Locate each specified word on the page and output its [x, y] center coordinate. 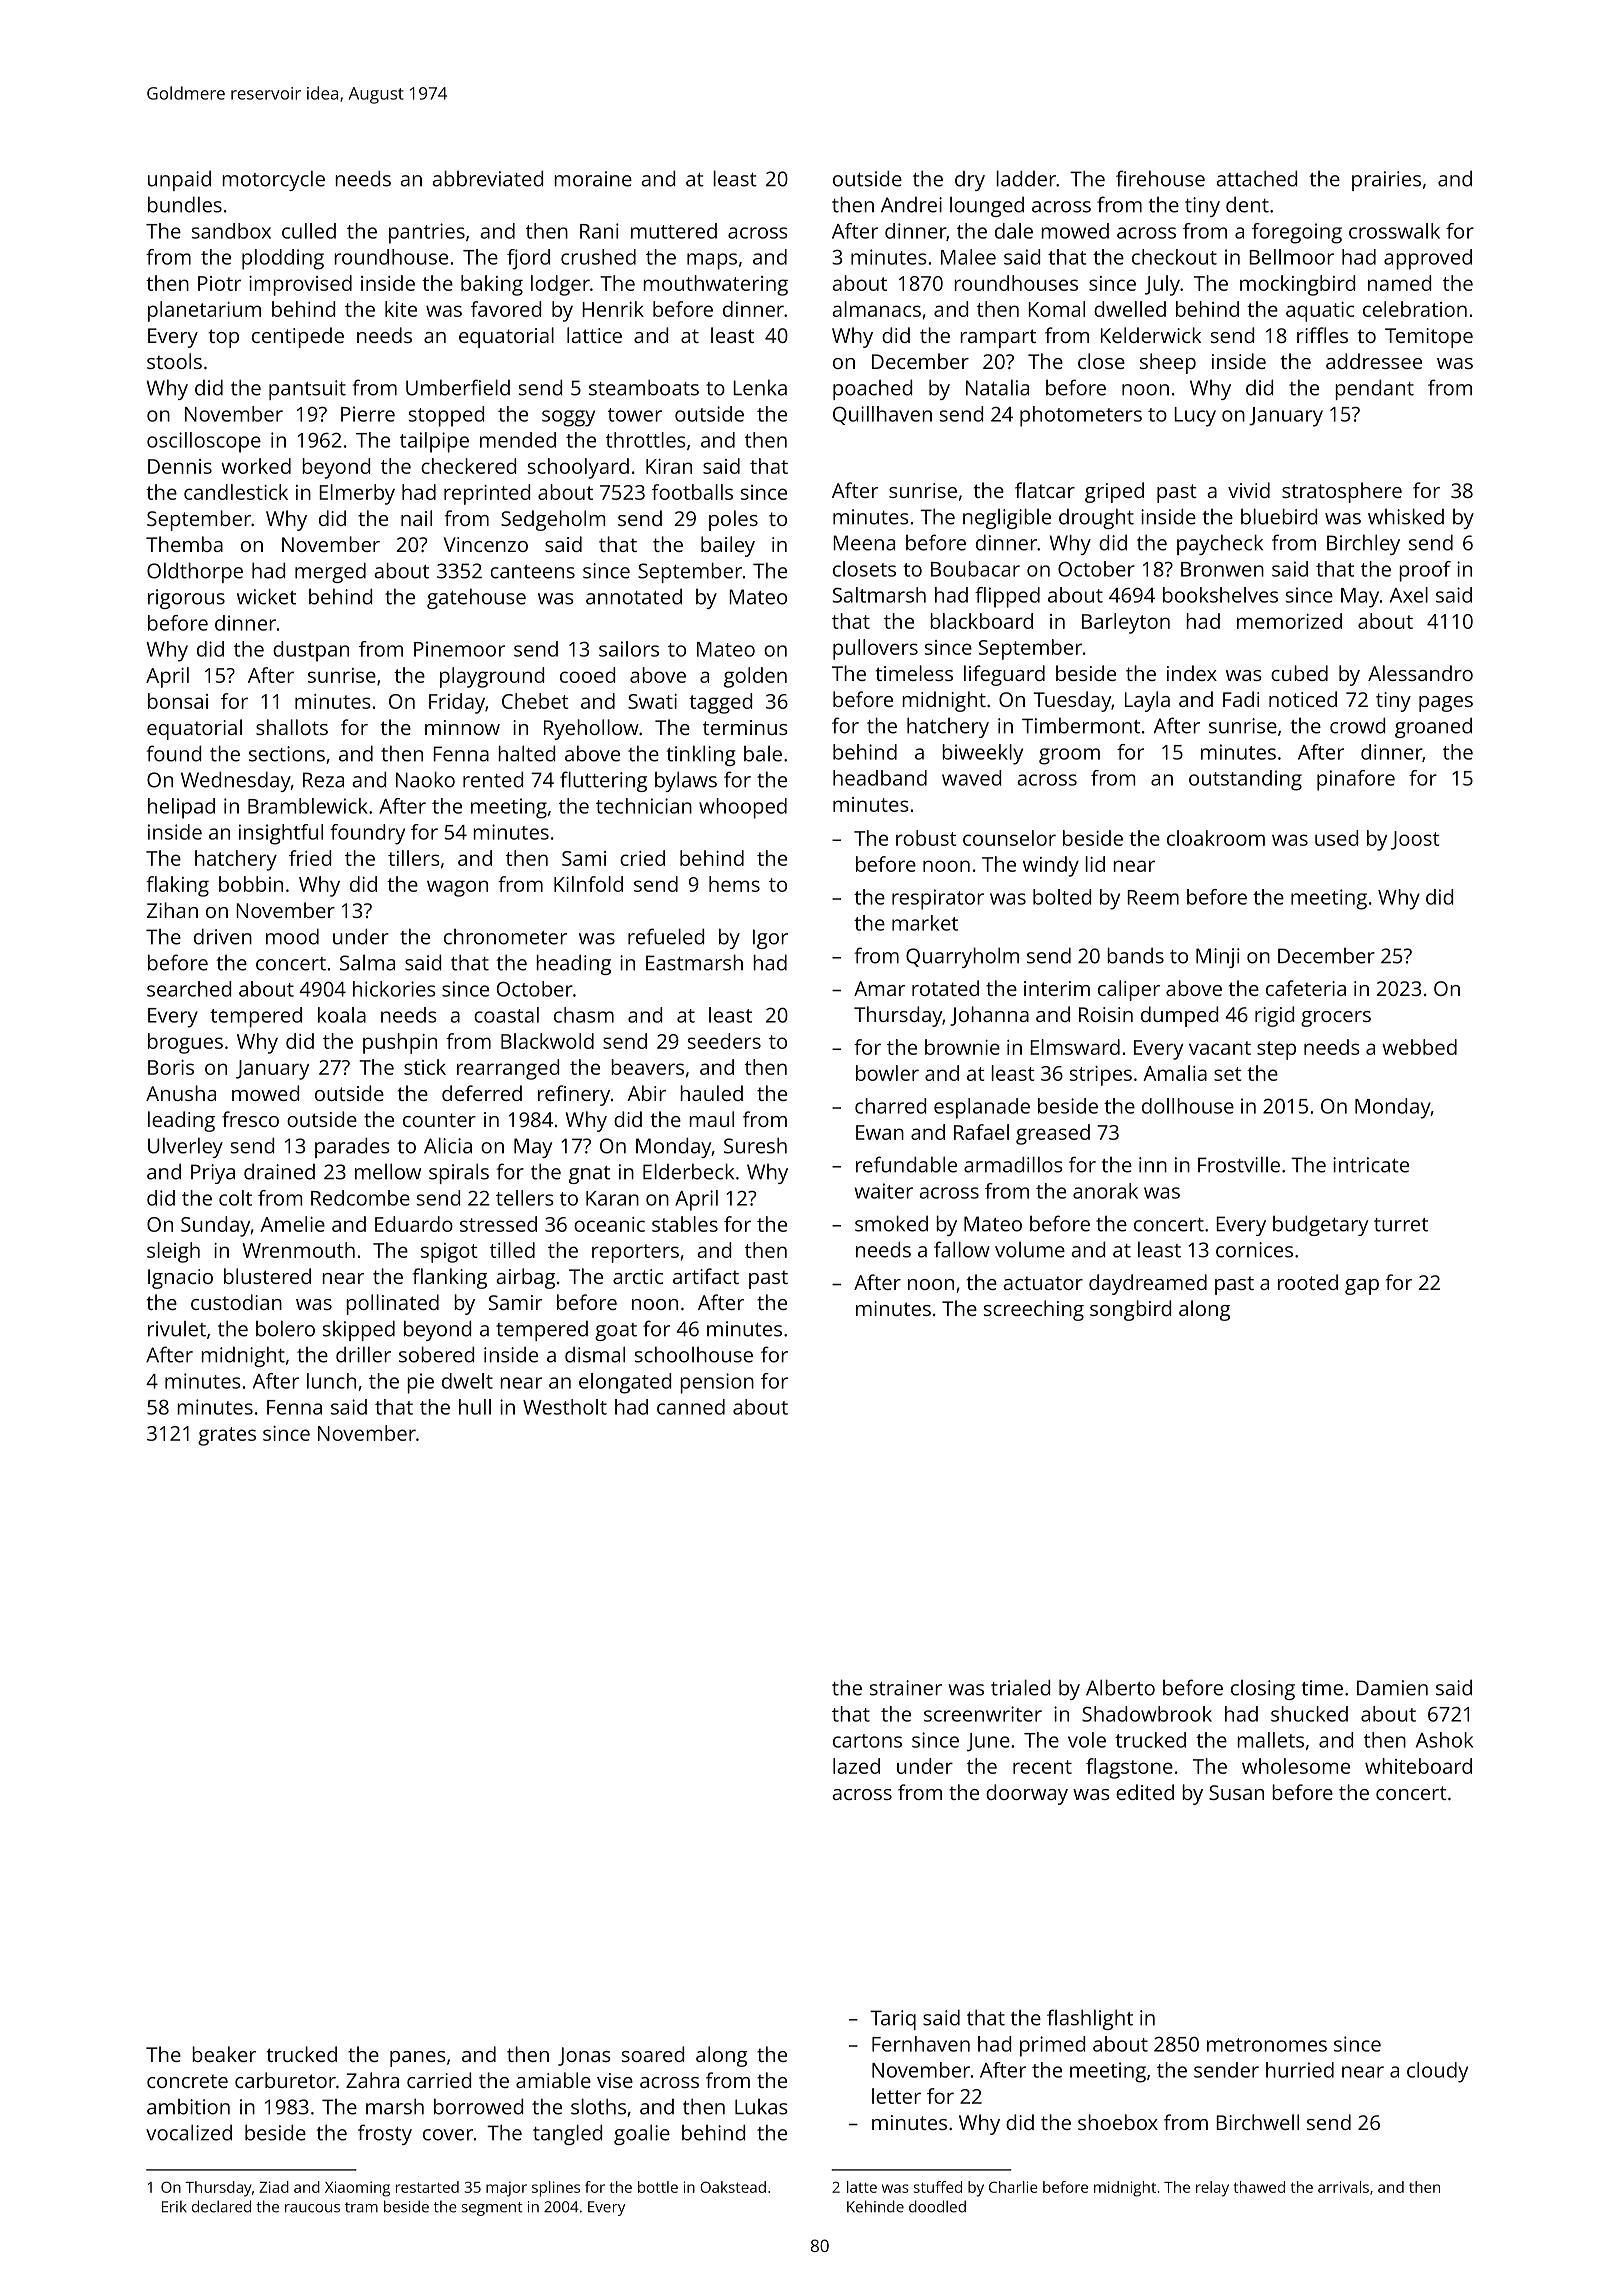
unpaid [179, 180]
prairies [1386, 181]
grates [227, 1436]
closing [1263, 1690]
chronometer [505, 937]
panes [418, 2059]
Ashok [1444, 1740]
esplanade [982, 1108]
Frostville [1239, 1164]
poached [872, 389]
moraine [593, 179]
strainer [906, 1688]
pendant [1374, 389]
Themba [184, 544]
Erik [174, 2206]
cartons [867, 1741]
